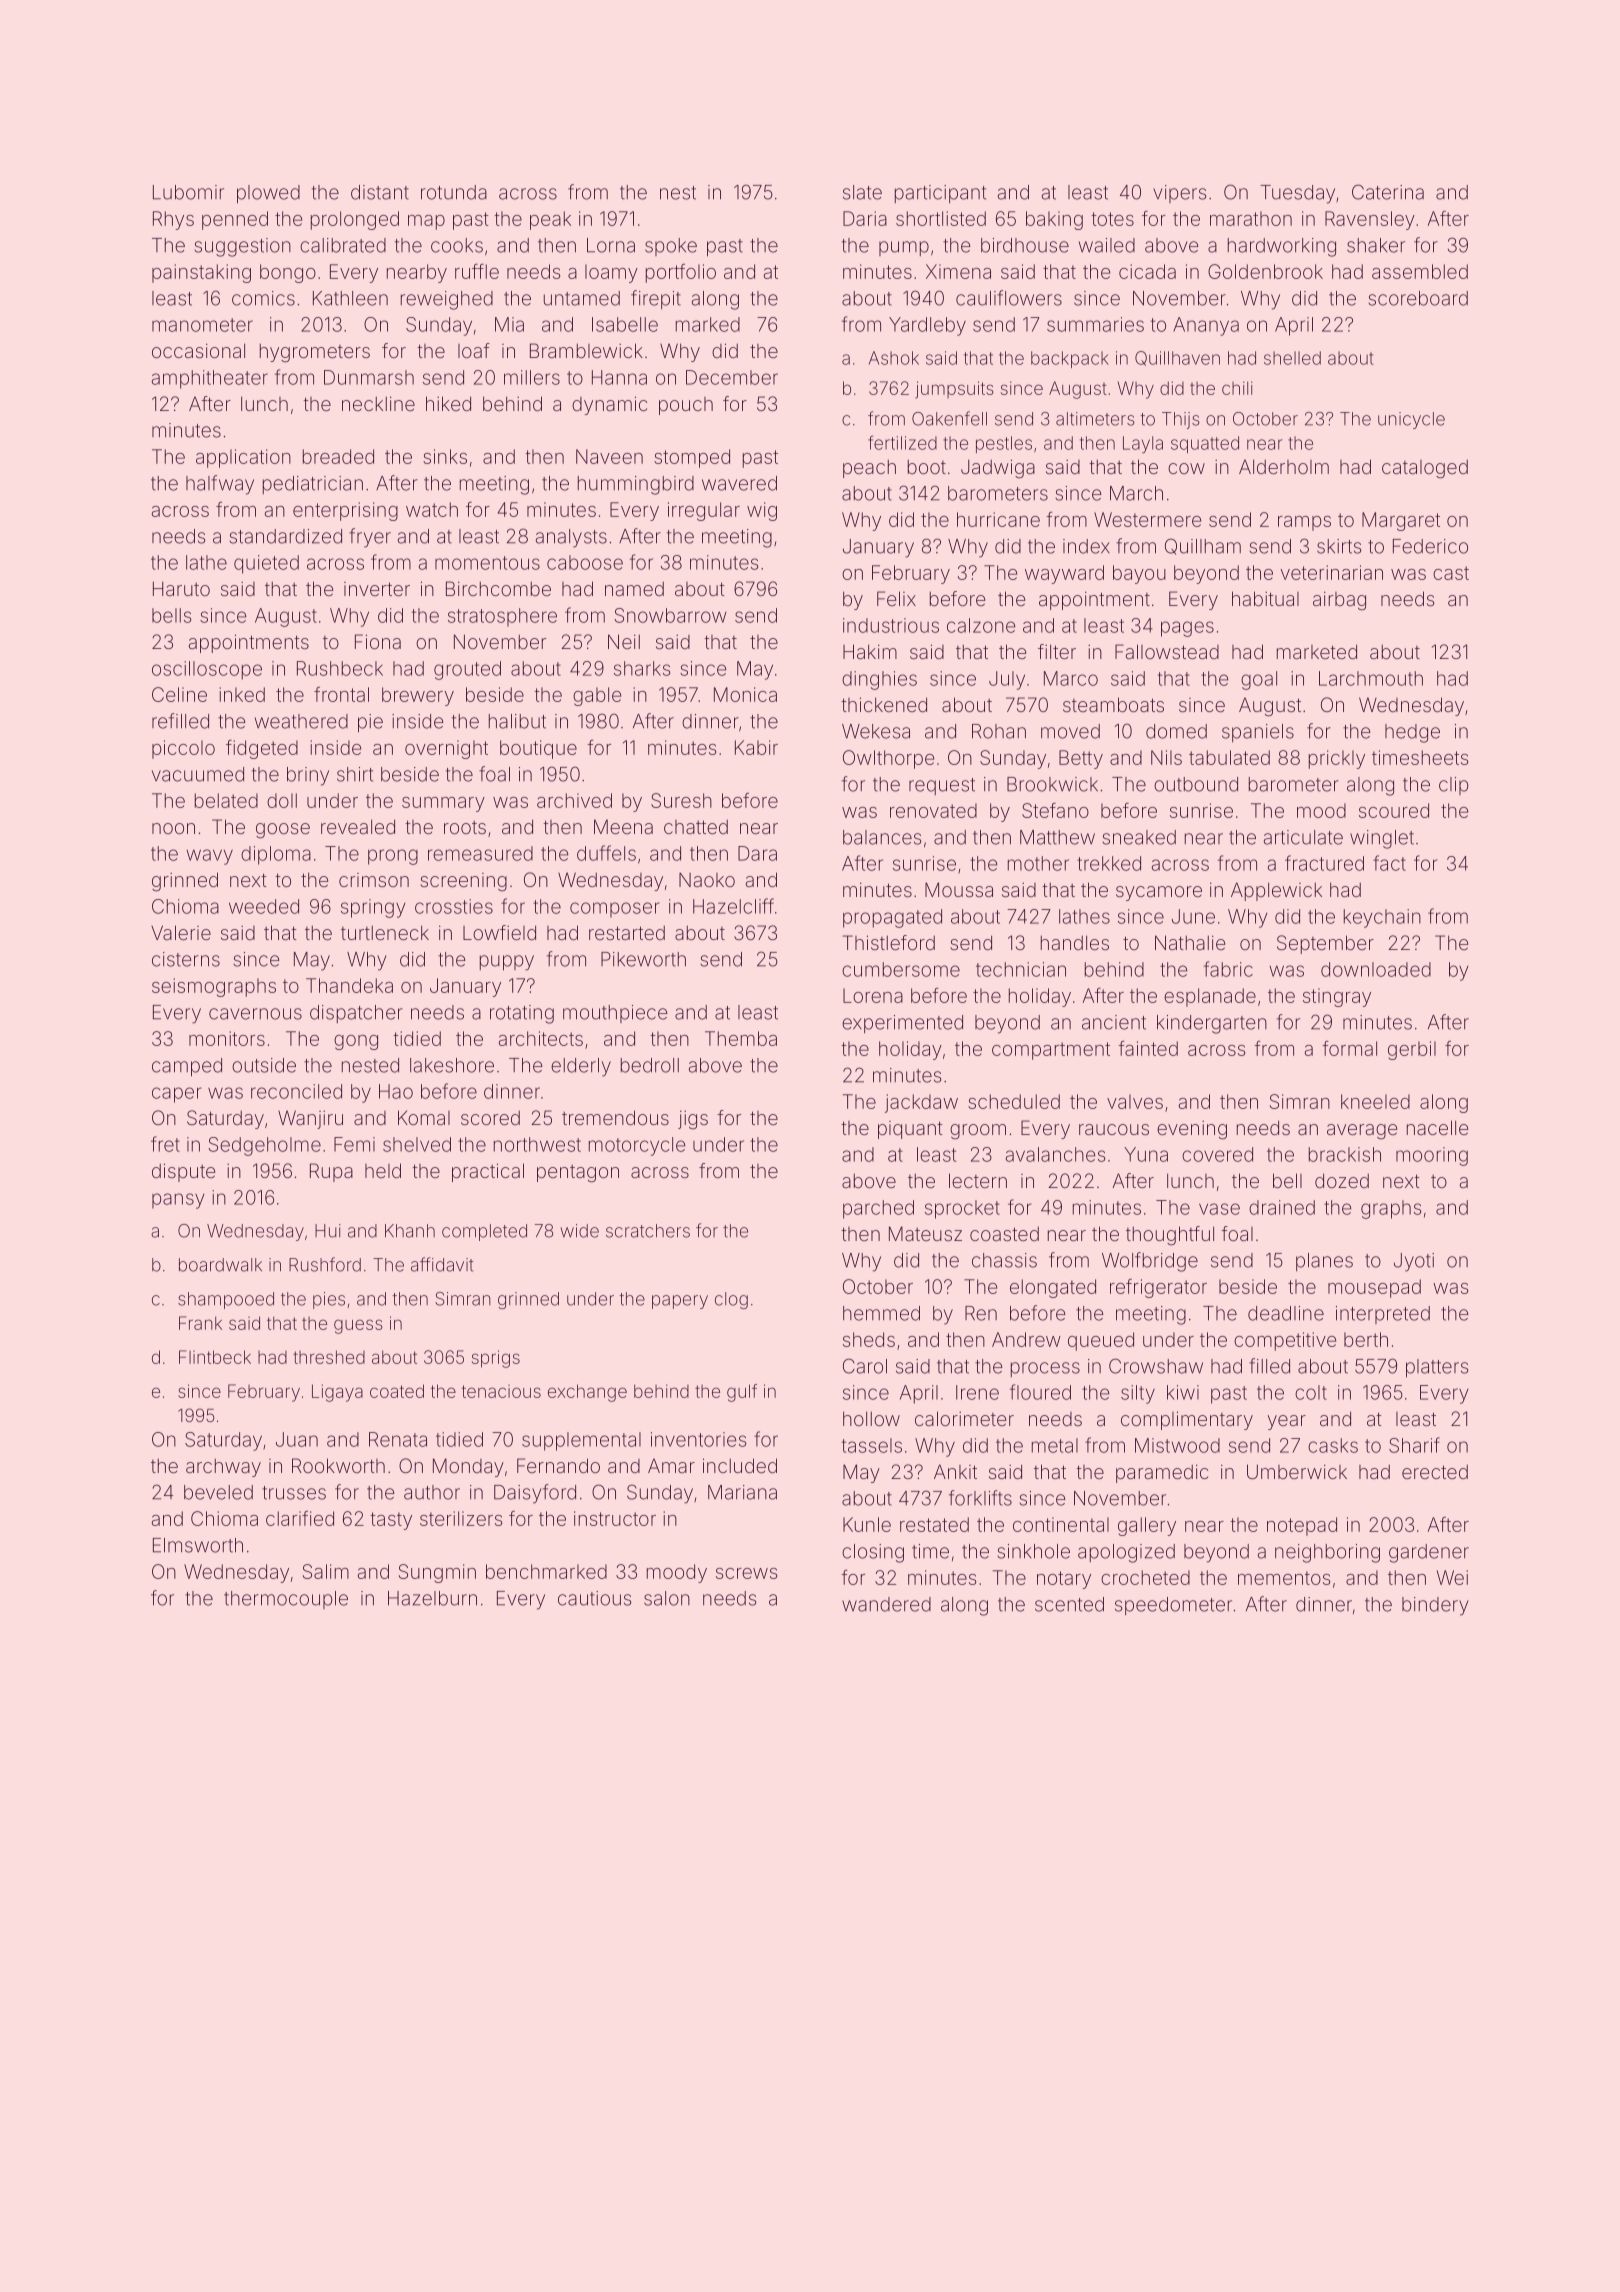 The image size is (1620, 2292). What do you see at coordinates (891, 625) in the document?
I see `industrious` at bounding box center [891, 625].
